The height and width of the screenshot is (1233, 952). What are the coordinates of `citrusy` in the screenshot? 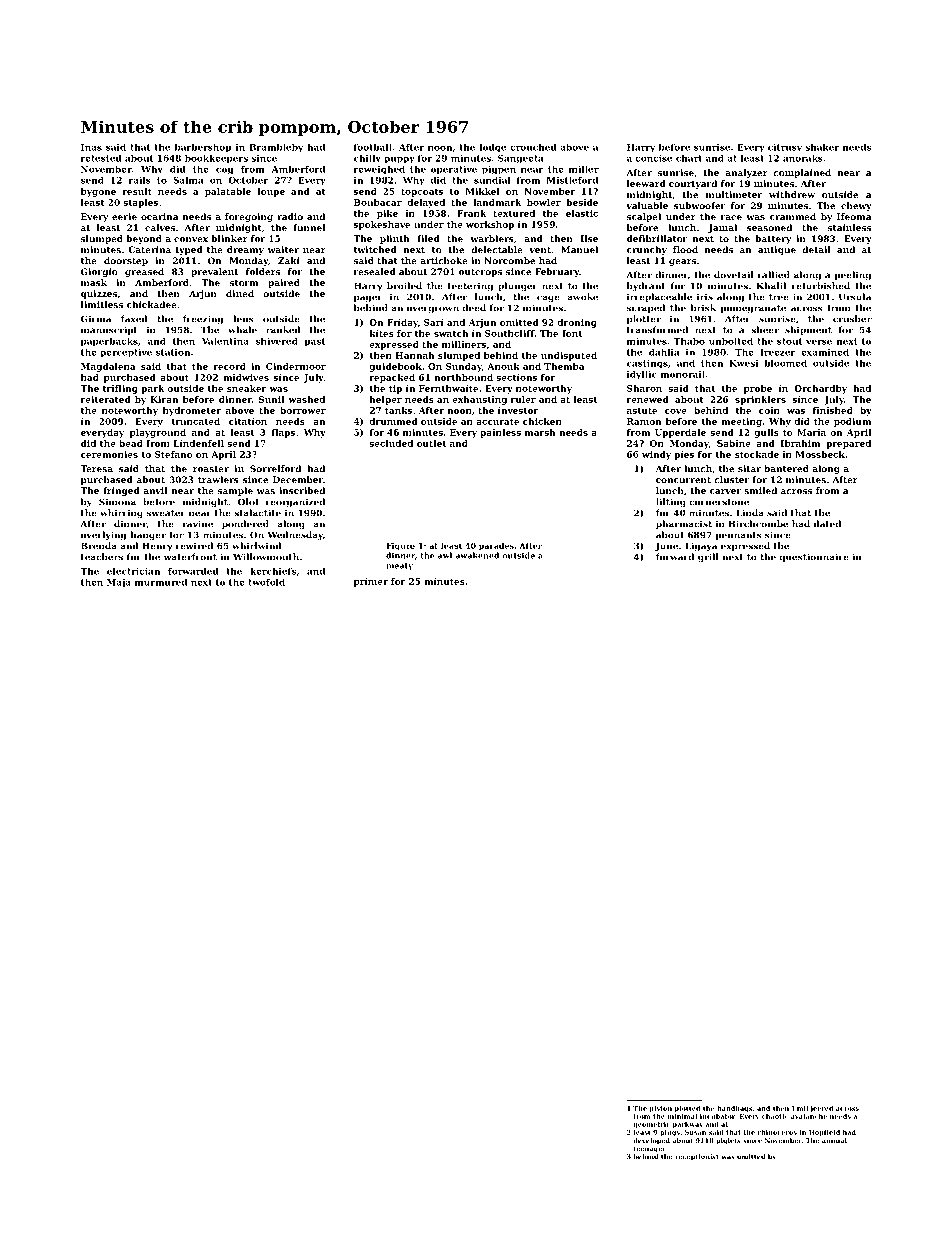 It's located at (785, 148).
